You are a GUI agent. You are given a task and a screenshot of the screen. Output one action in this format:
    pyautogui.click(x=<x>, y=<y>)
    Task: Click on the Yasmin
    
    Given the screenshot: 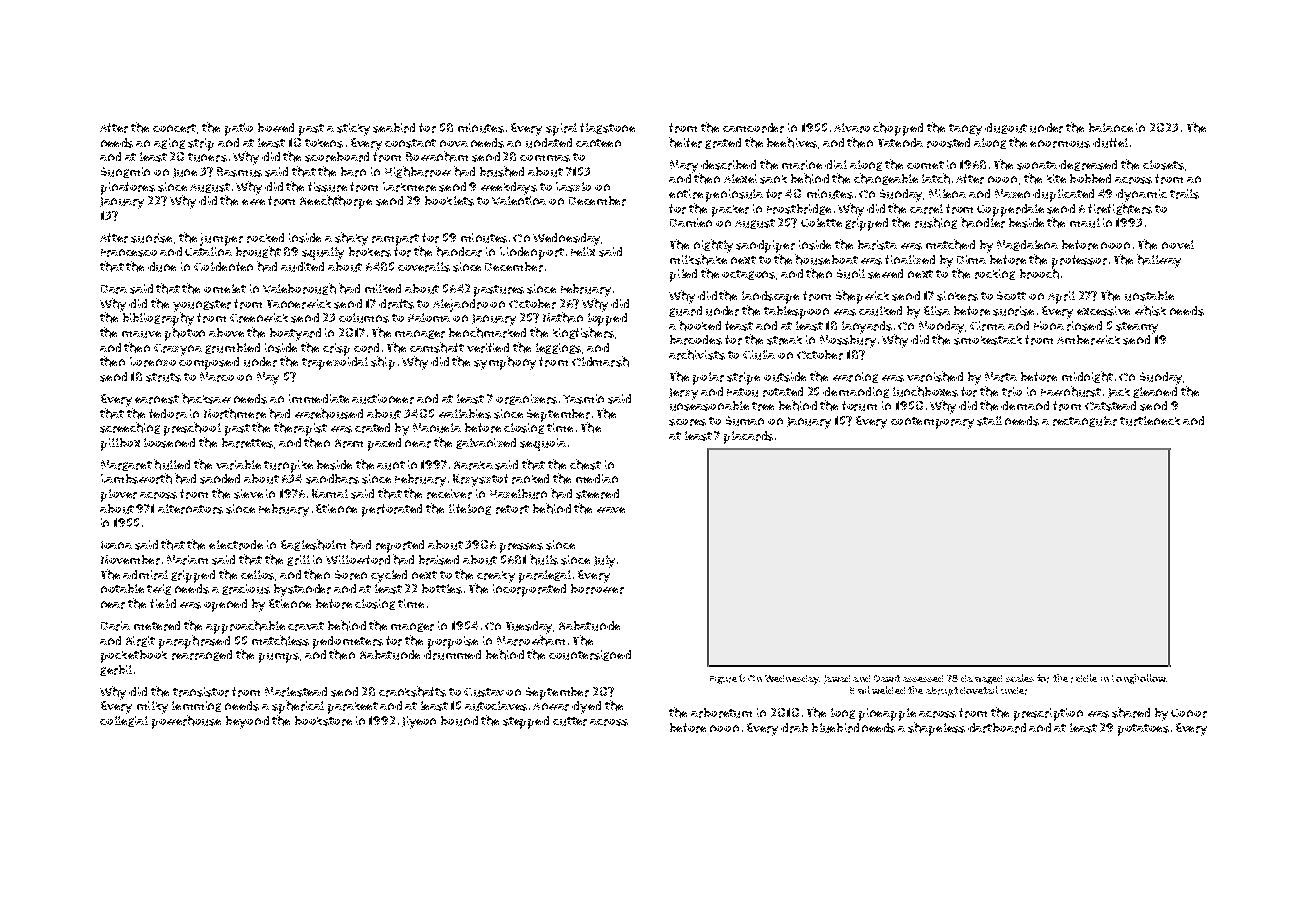 What is the action you would take?
    pyautogui.click(x=583, y=399)
